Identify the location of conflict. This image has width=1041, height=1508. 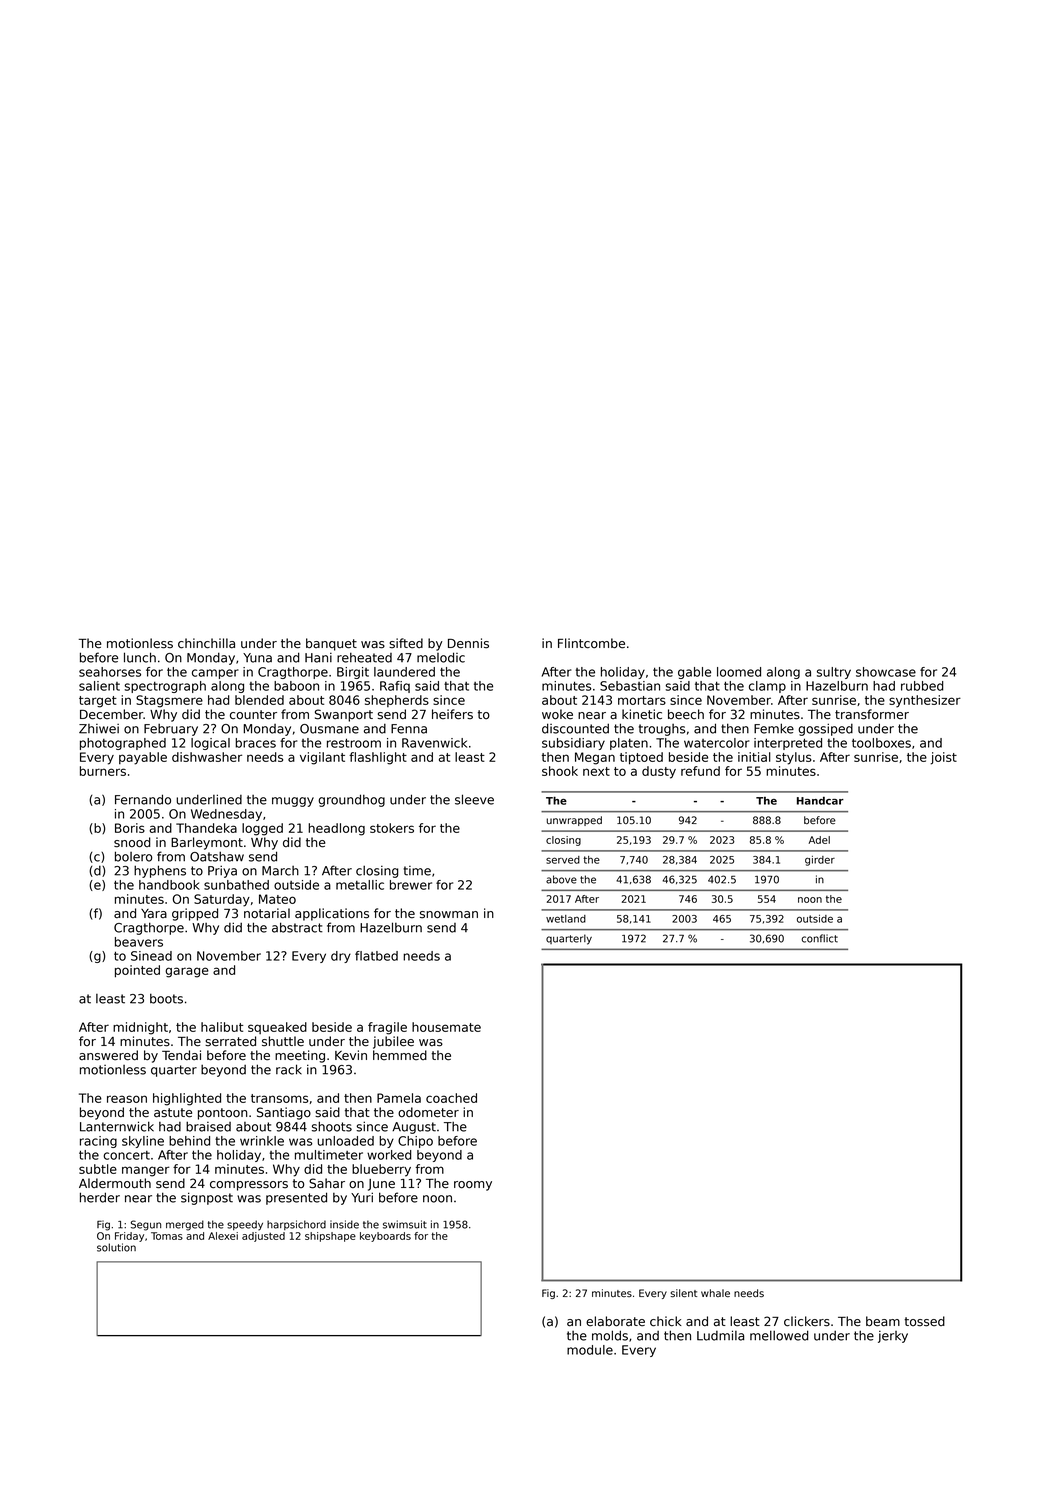
(819, 938).
